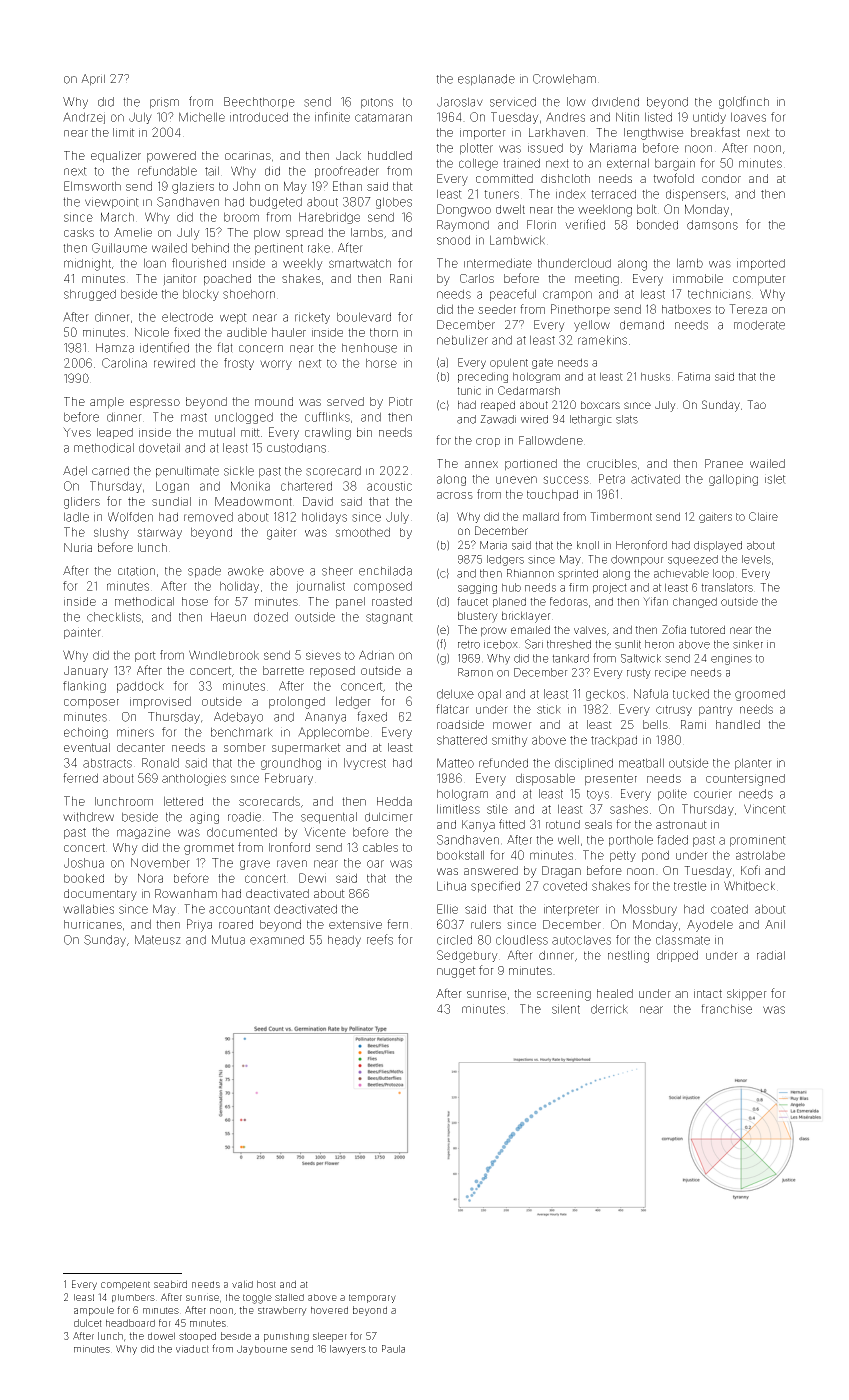 The width and height of the screenshot is (849, 1400). I want to click on prism, so click(164, 103).
